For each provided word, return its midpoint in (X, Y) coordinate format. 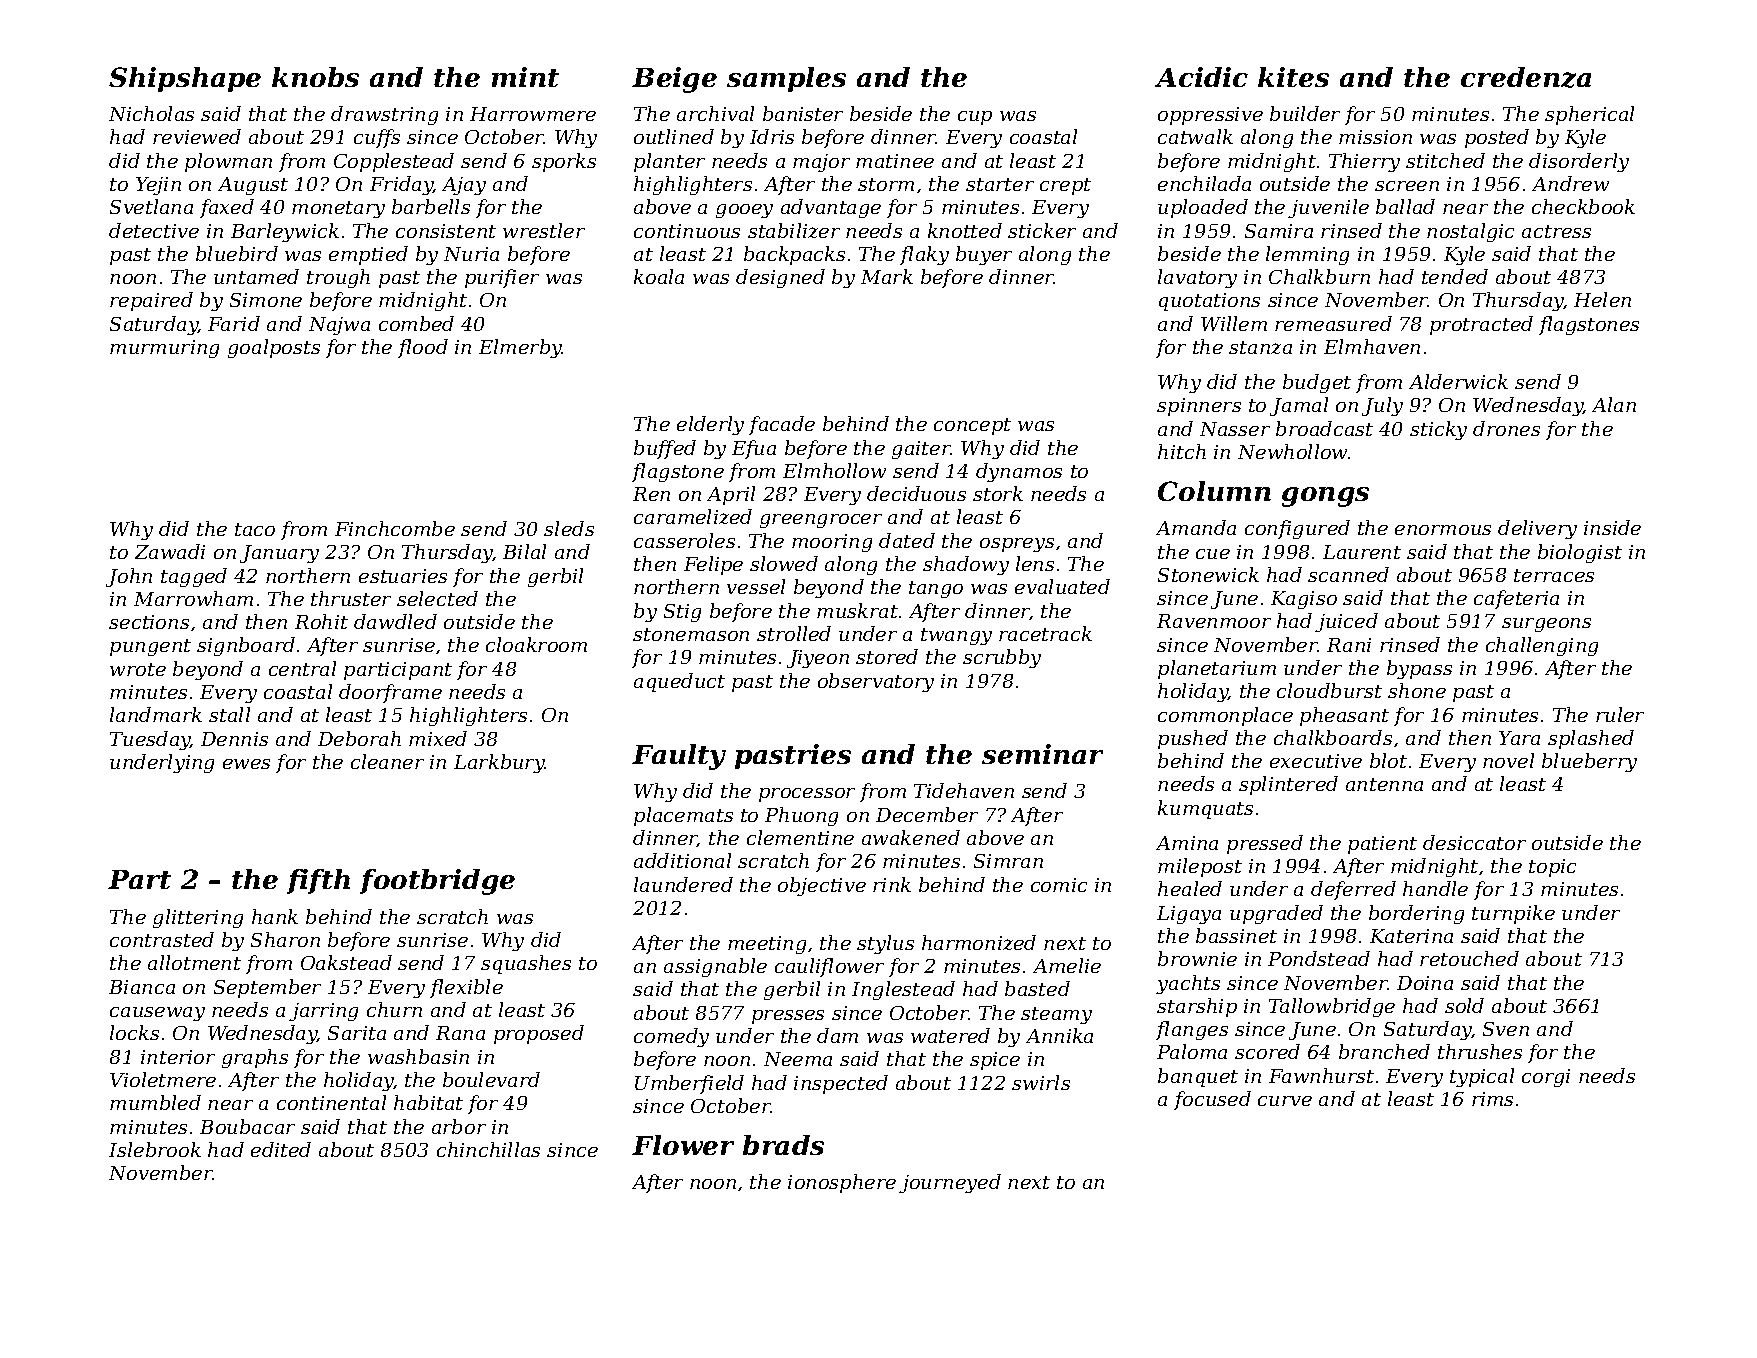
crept (1065, 186)
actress (1556, 231)
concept (972, 426)
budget (1317, 383)
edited (281, 1149)
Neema (798, 1059)
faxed (227, 208)
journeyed (950, 1183)
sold (1464, 1005)
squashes (526, 964)
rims (1492, 1099)
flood (423, 348)
